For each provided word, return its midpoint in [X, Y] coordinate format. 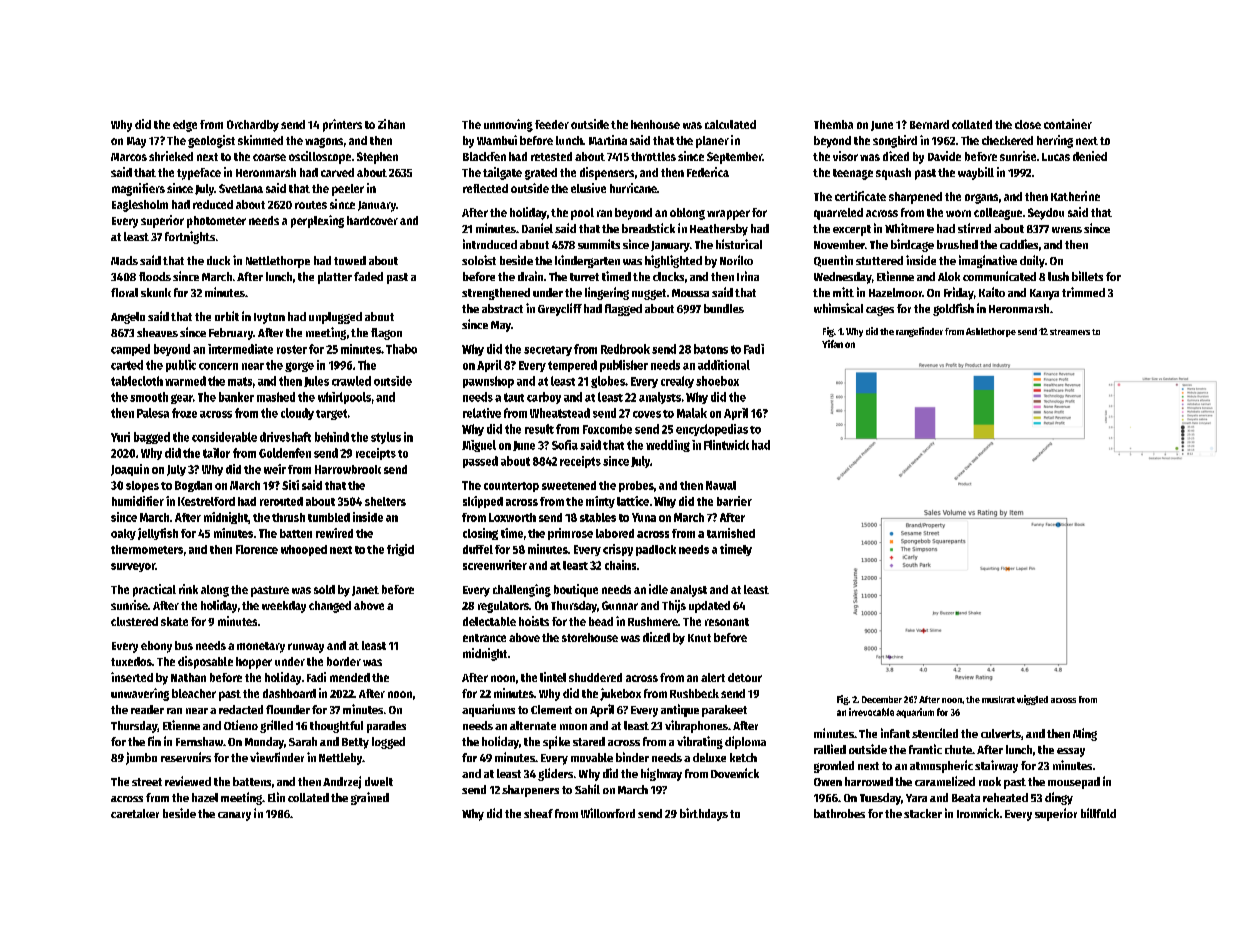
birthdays [704, 814]
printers [342, 125]
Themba [833, 124]
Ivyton [269, 318]
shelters [385, 501]
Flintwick [726, 445]
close [1028, 124]
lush [1058, 276]
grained [370, 798]
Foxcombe [607, 429]
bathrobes [839, 813]
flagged [623, 310]
